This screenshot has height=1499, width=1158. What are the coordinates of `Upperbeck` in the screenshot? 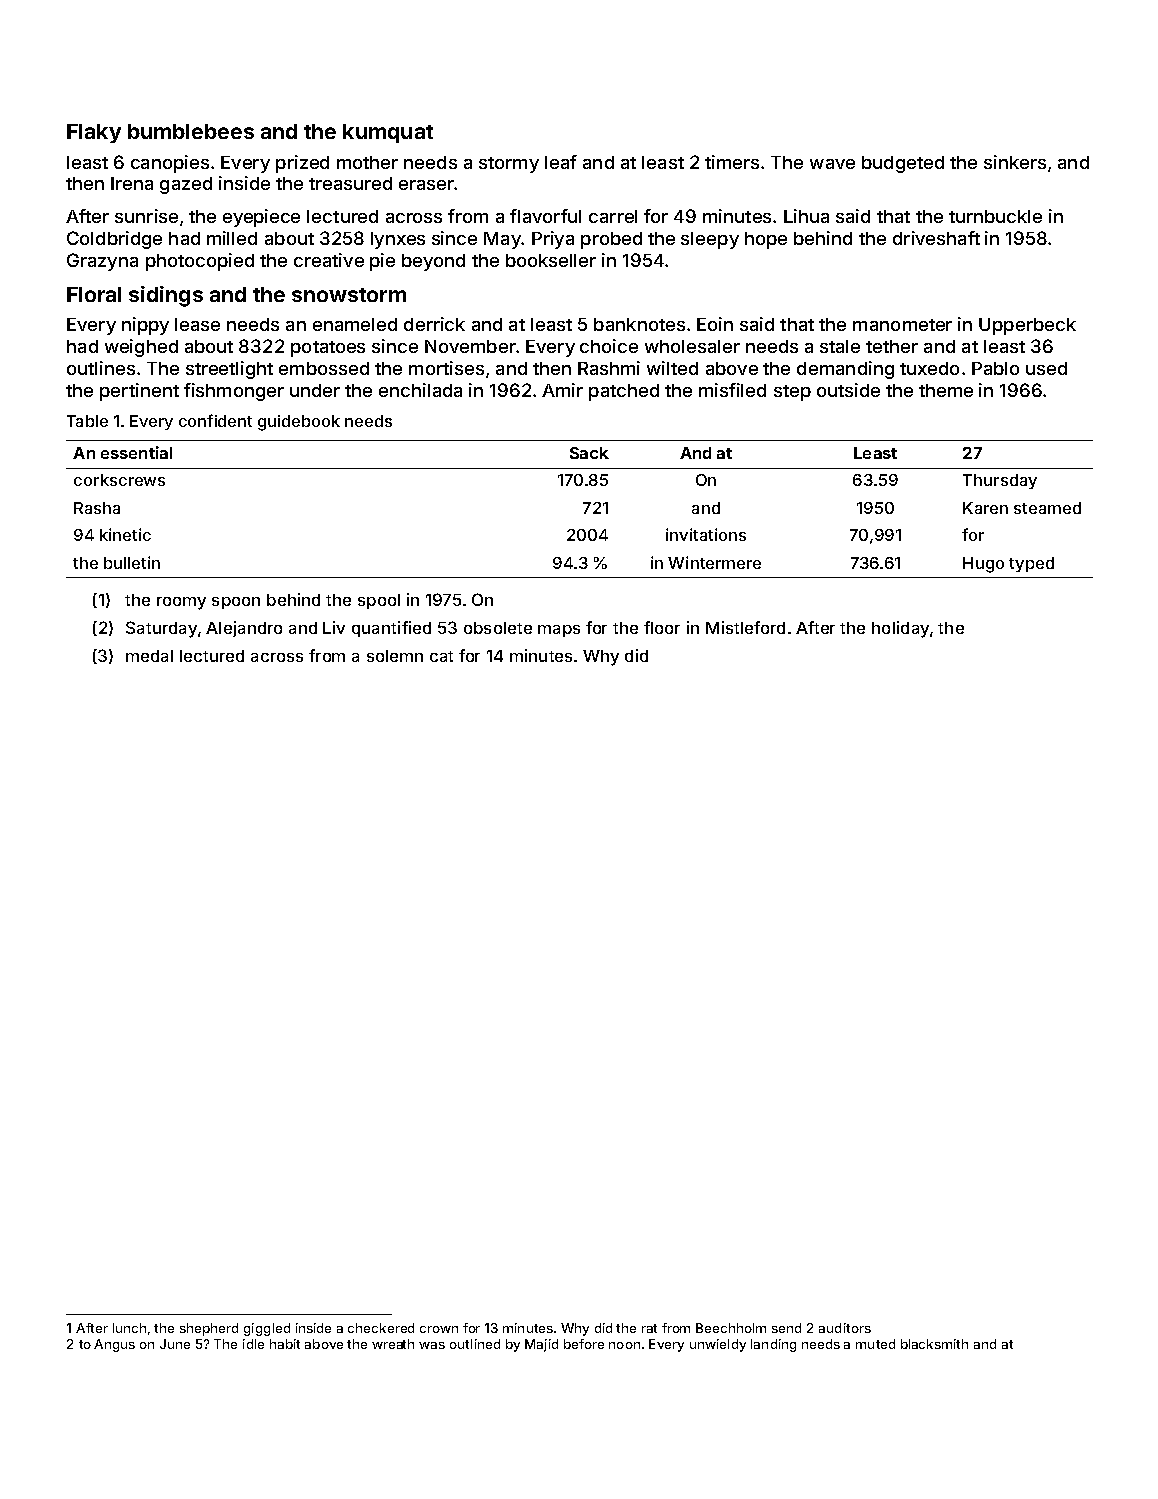 It's located at (1027, 326).
